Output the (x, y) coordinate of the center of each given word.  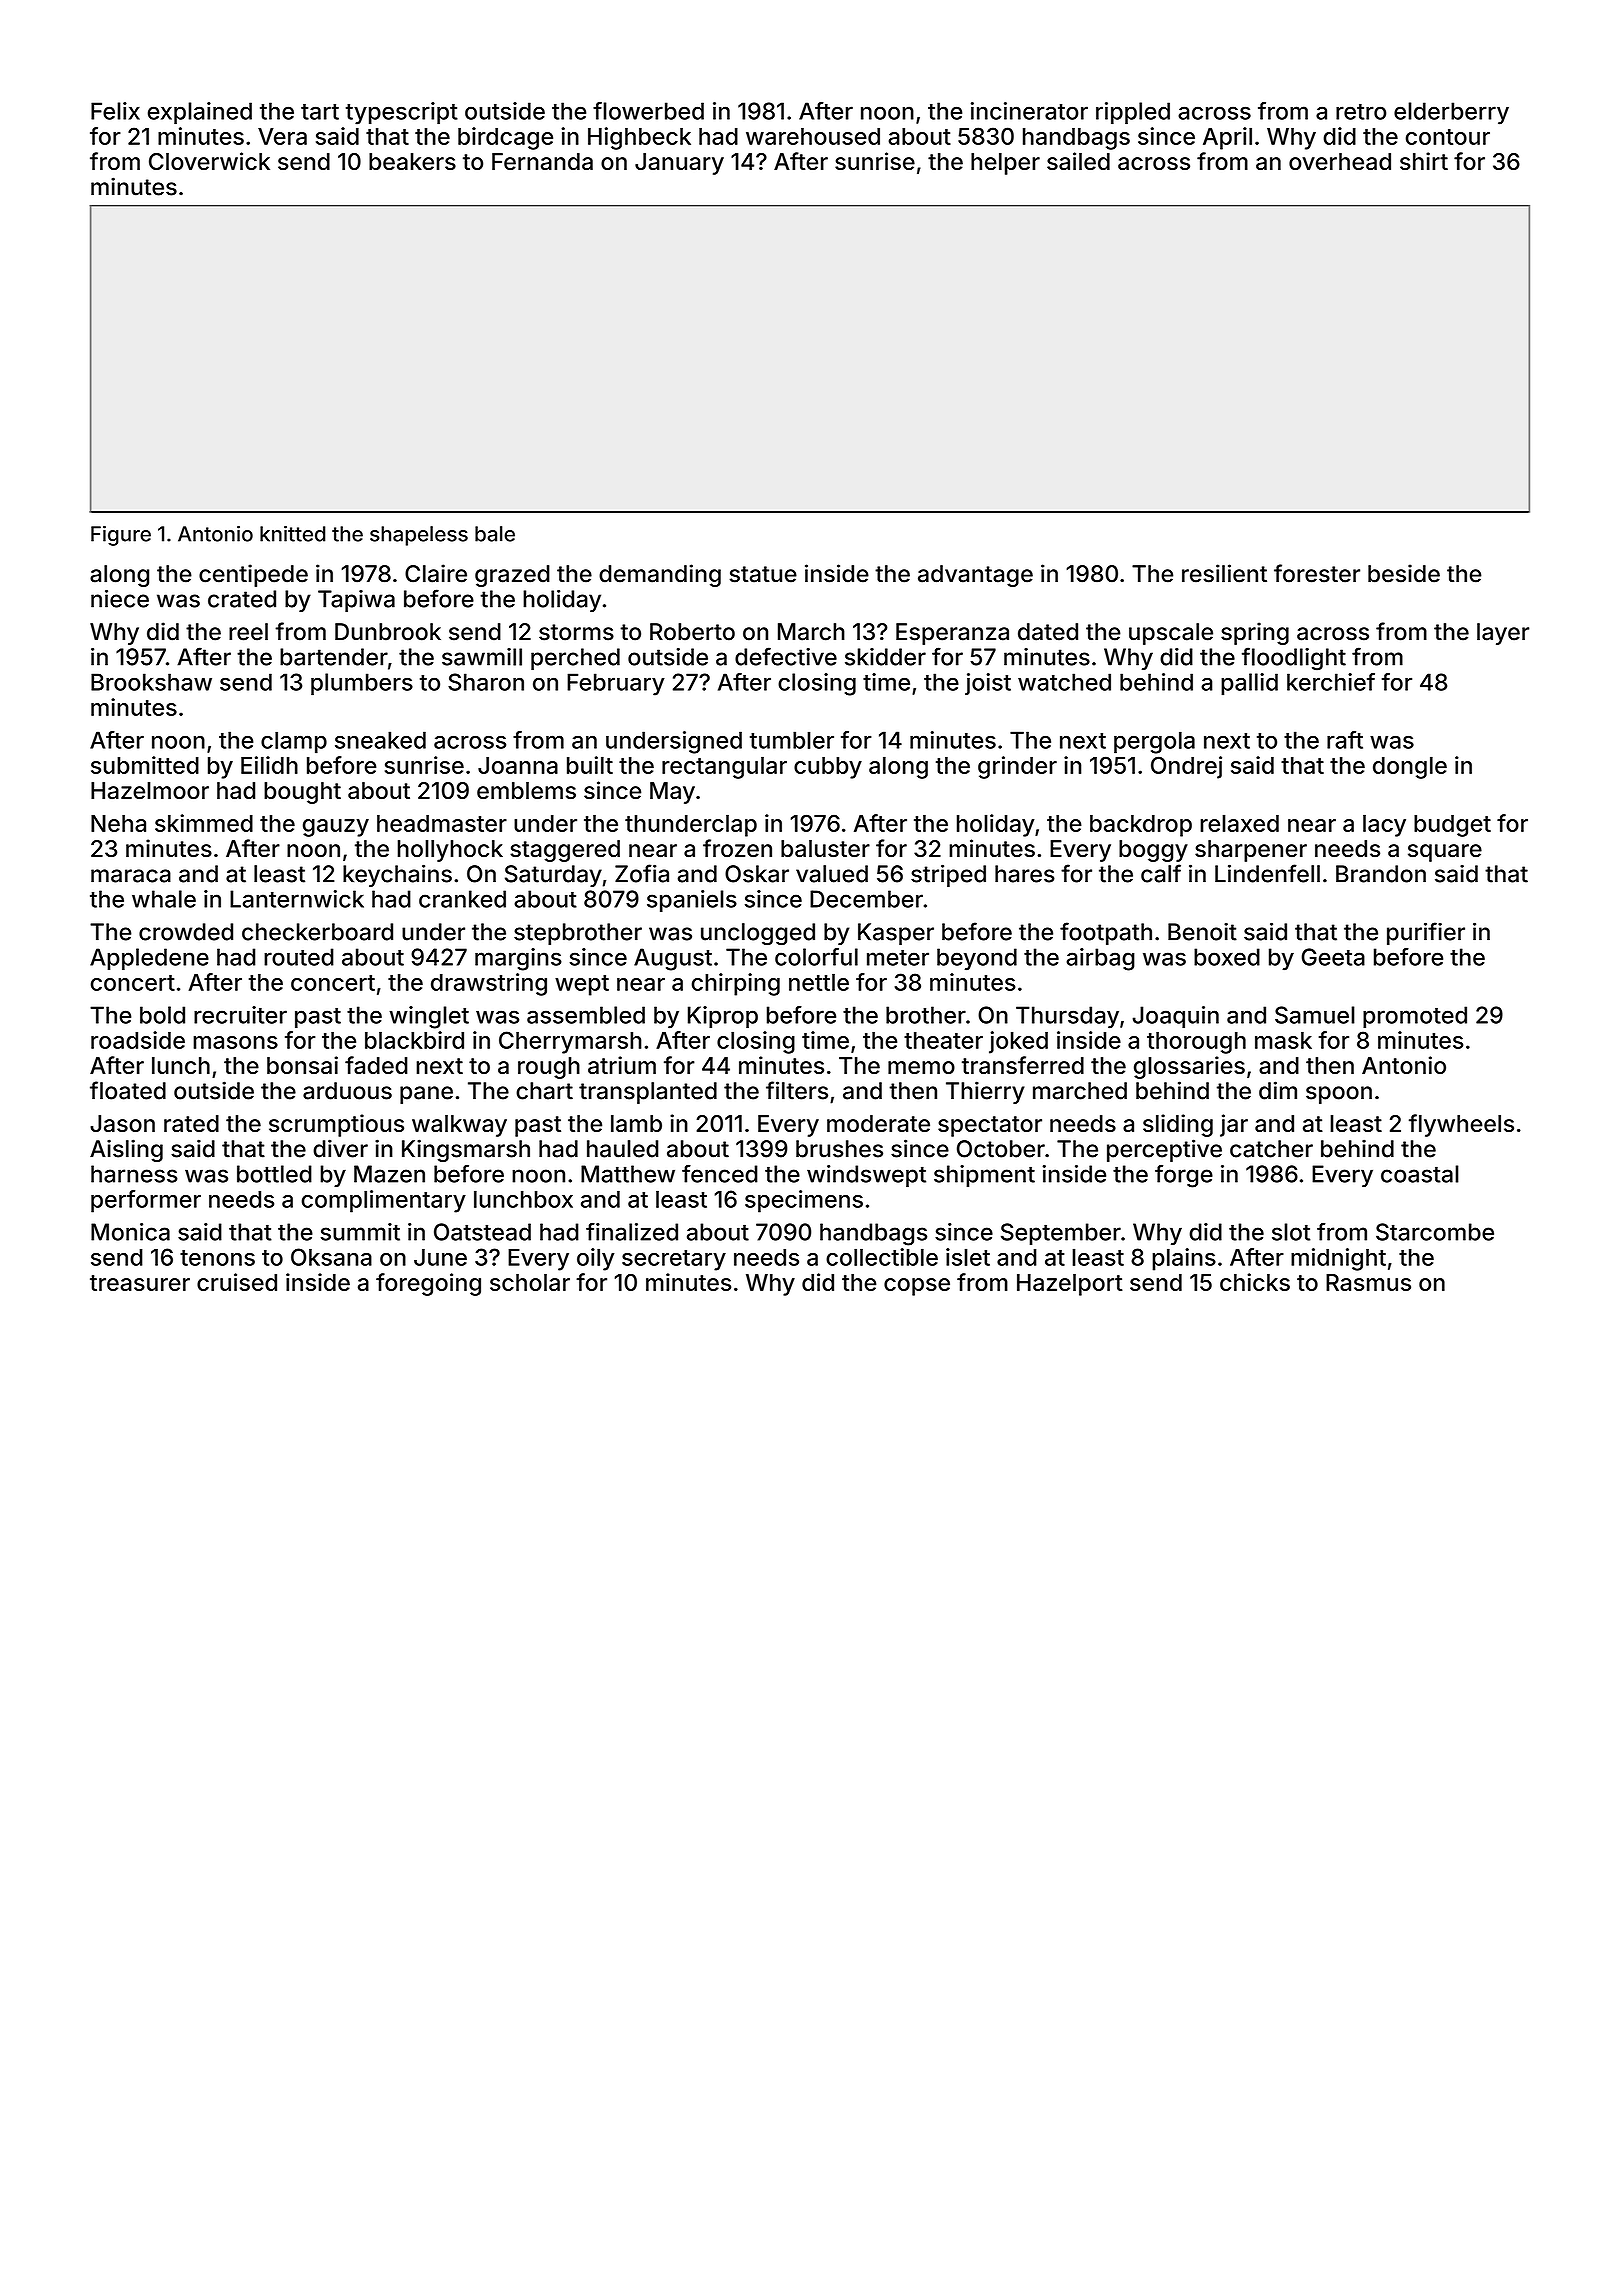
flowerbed (648, 111)
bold (162, 1015)
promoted (1415, 1017)
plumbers (362, 684)
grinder (1017, 767)
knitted (292, 534)
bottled (274, 1174)
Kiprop (723, 1017)
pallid (1249, 684)
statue (763, 574)
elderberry (1451, 113)
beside (1404, 573)
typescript (402, 113)
